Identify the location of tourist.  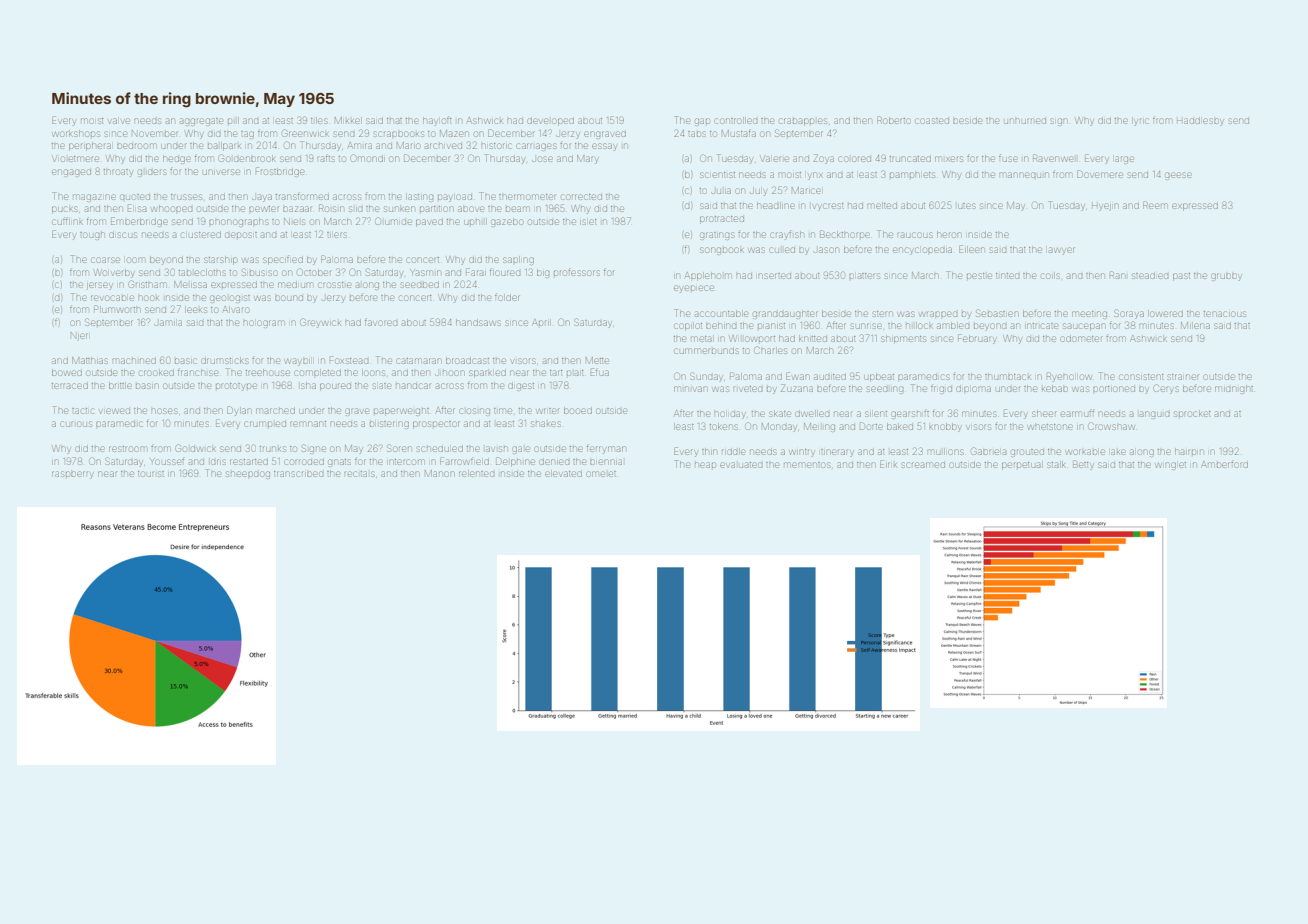
(151, 474).
